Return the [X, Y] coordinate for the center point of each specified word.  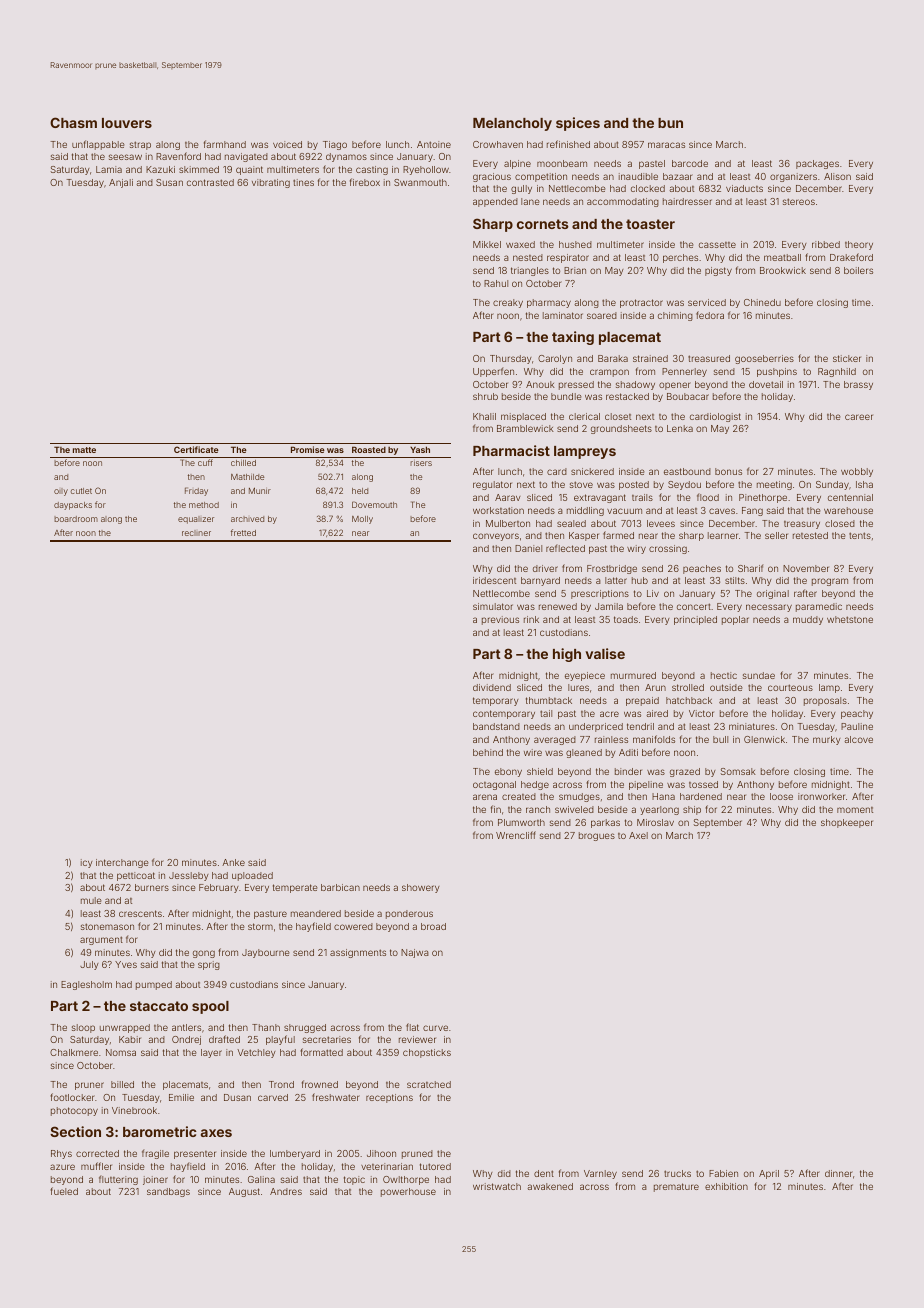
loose [781, 796]
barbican [340, 887]
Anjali [121, 183]
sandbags [168, 1192]
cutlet [81, 491]
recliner [196, 533]
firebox [365, 182]
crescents [140, 913]
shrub [485, 396]
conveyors [496, 537]
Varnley [600, 1174]
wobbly [857, 472]
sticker [847, 358]
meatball [782, 257]
